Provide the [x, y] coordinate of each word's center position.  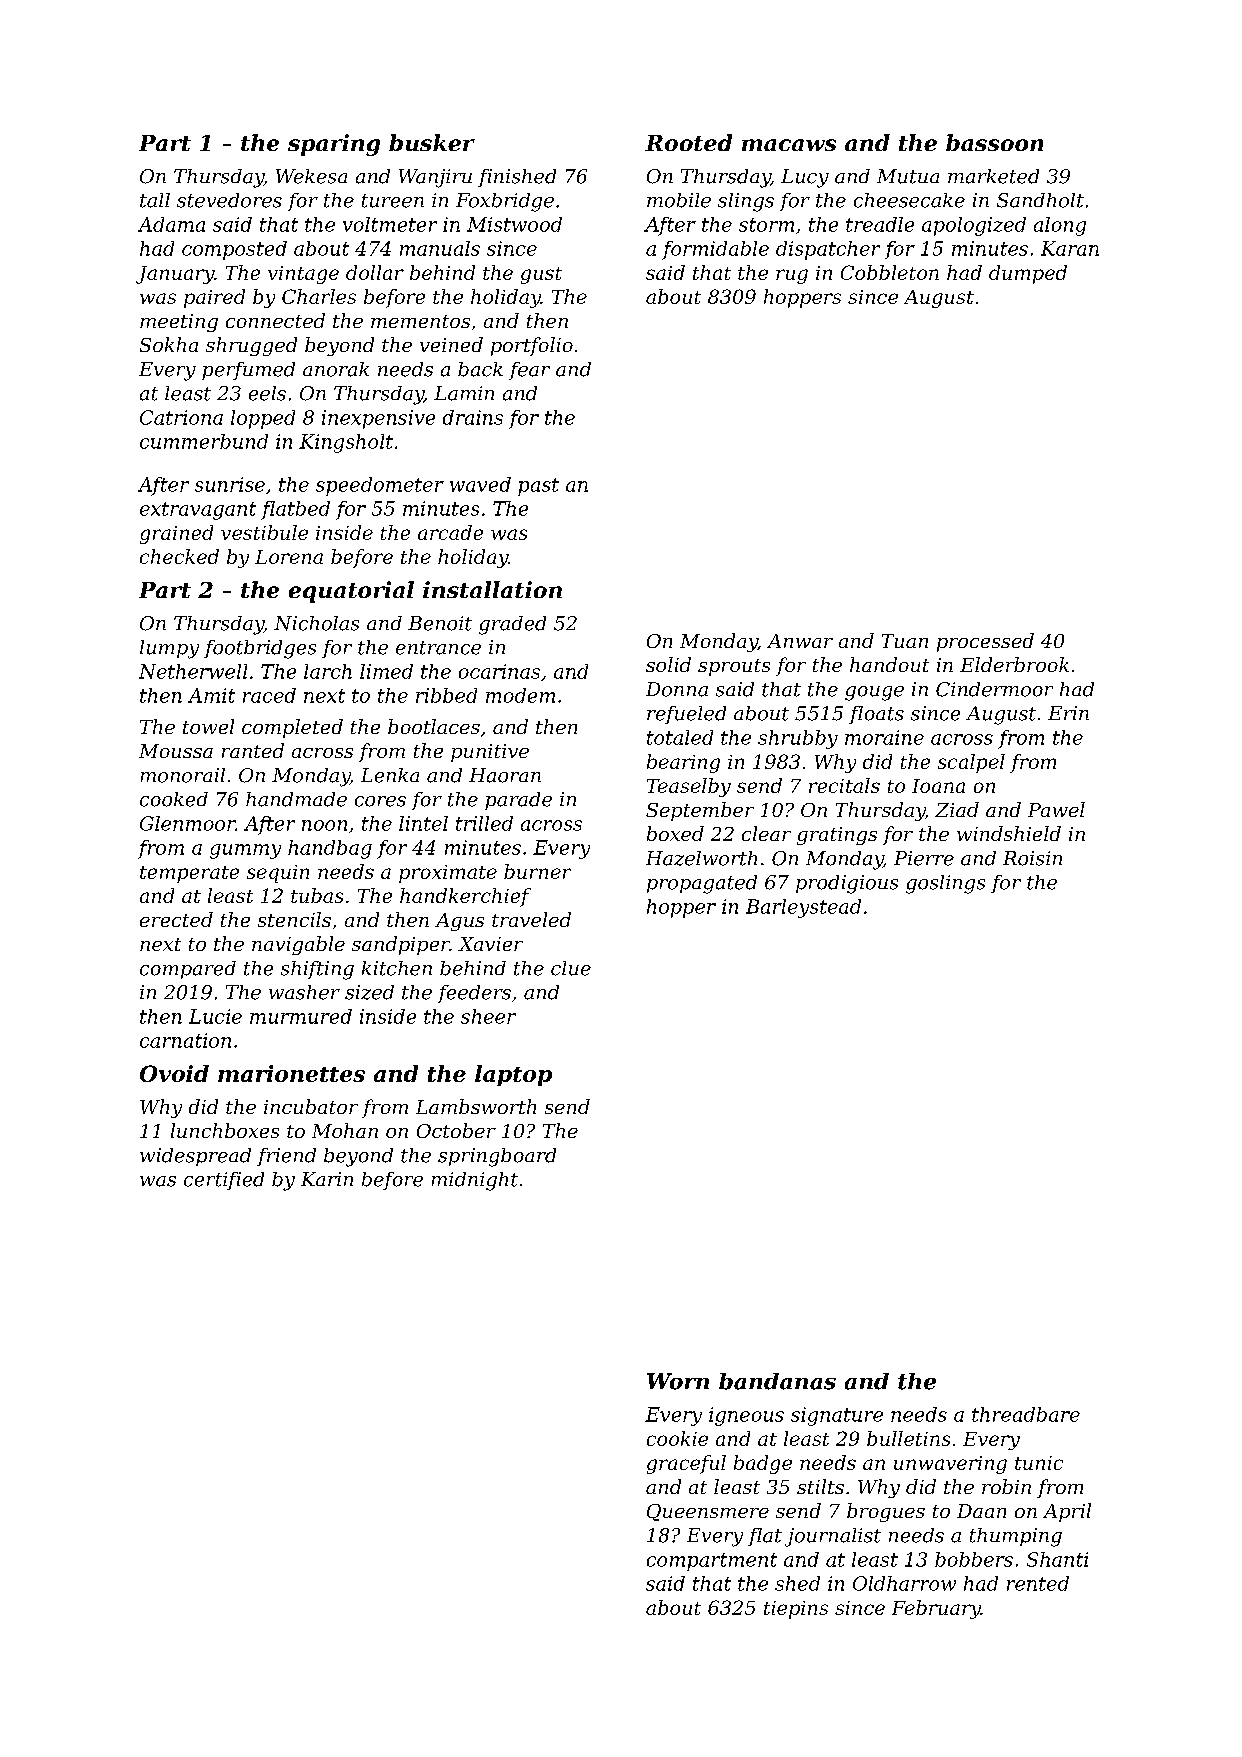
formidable [715, 250]
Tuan [905, 641]
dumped [1028, 274]
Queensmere [708, 1512]
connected [275, 320]
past [538, 487]
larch [328, 671]
